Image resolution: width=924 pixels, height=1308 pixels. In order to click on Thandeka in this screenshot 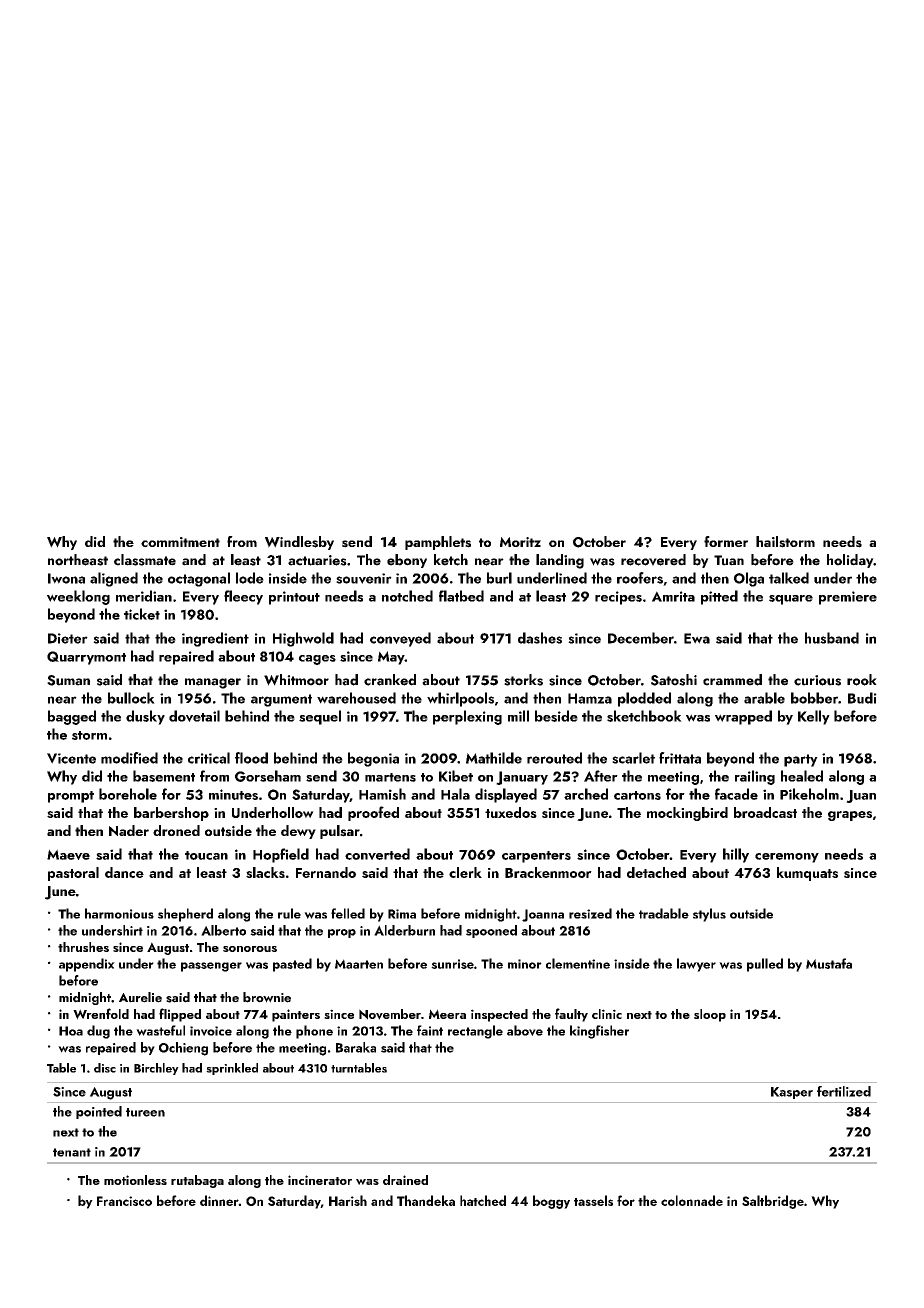, I will do `click(426, 1200)`.
